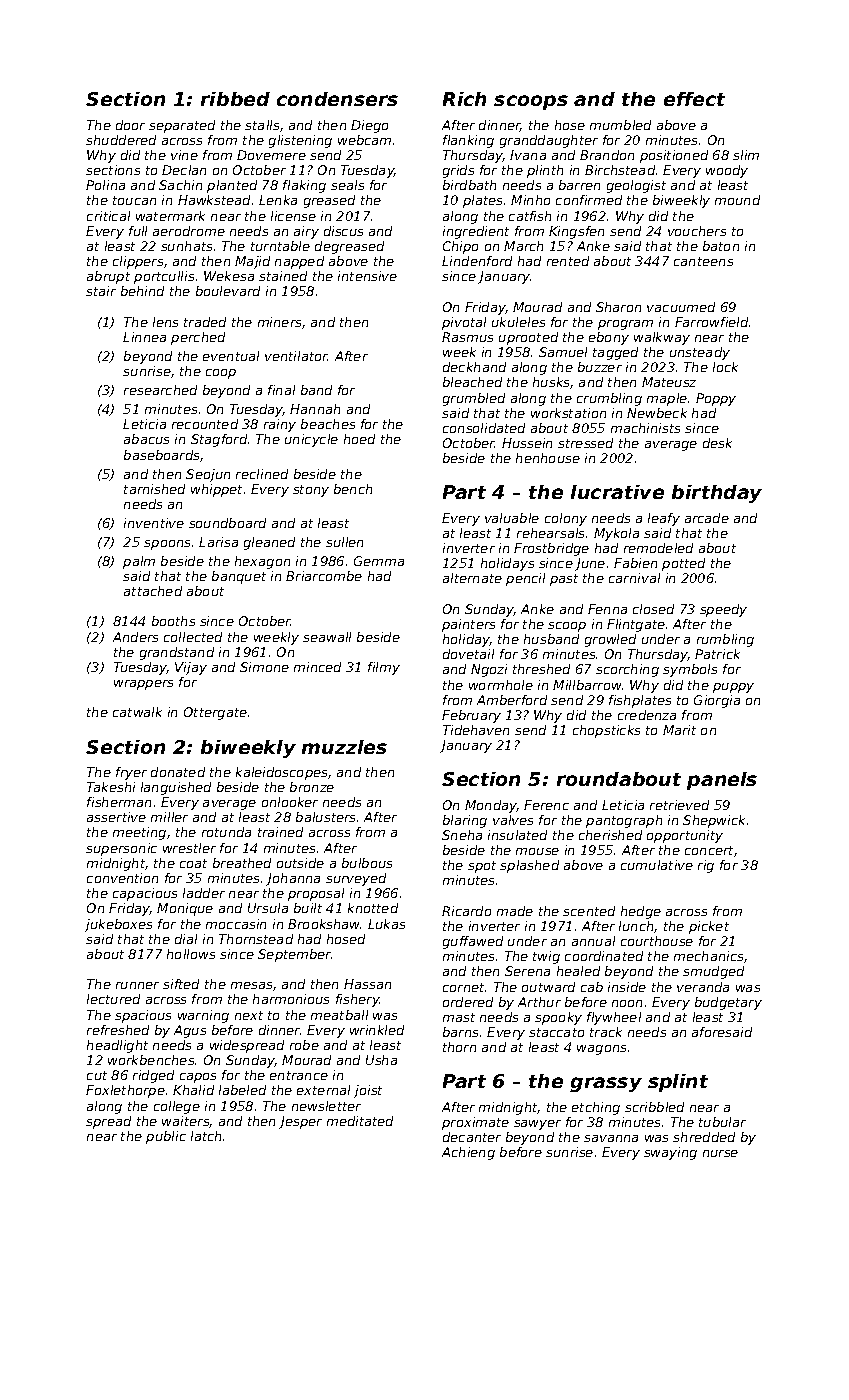 Image resolution: width=849 pixels, height=1400 pixels. I want to click on ukuleles, so click(518, 322).
